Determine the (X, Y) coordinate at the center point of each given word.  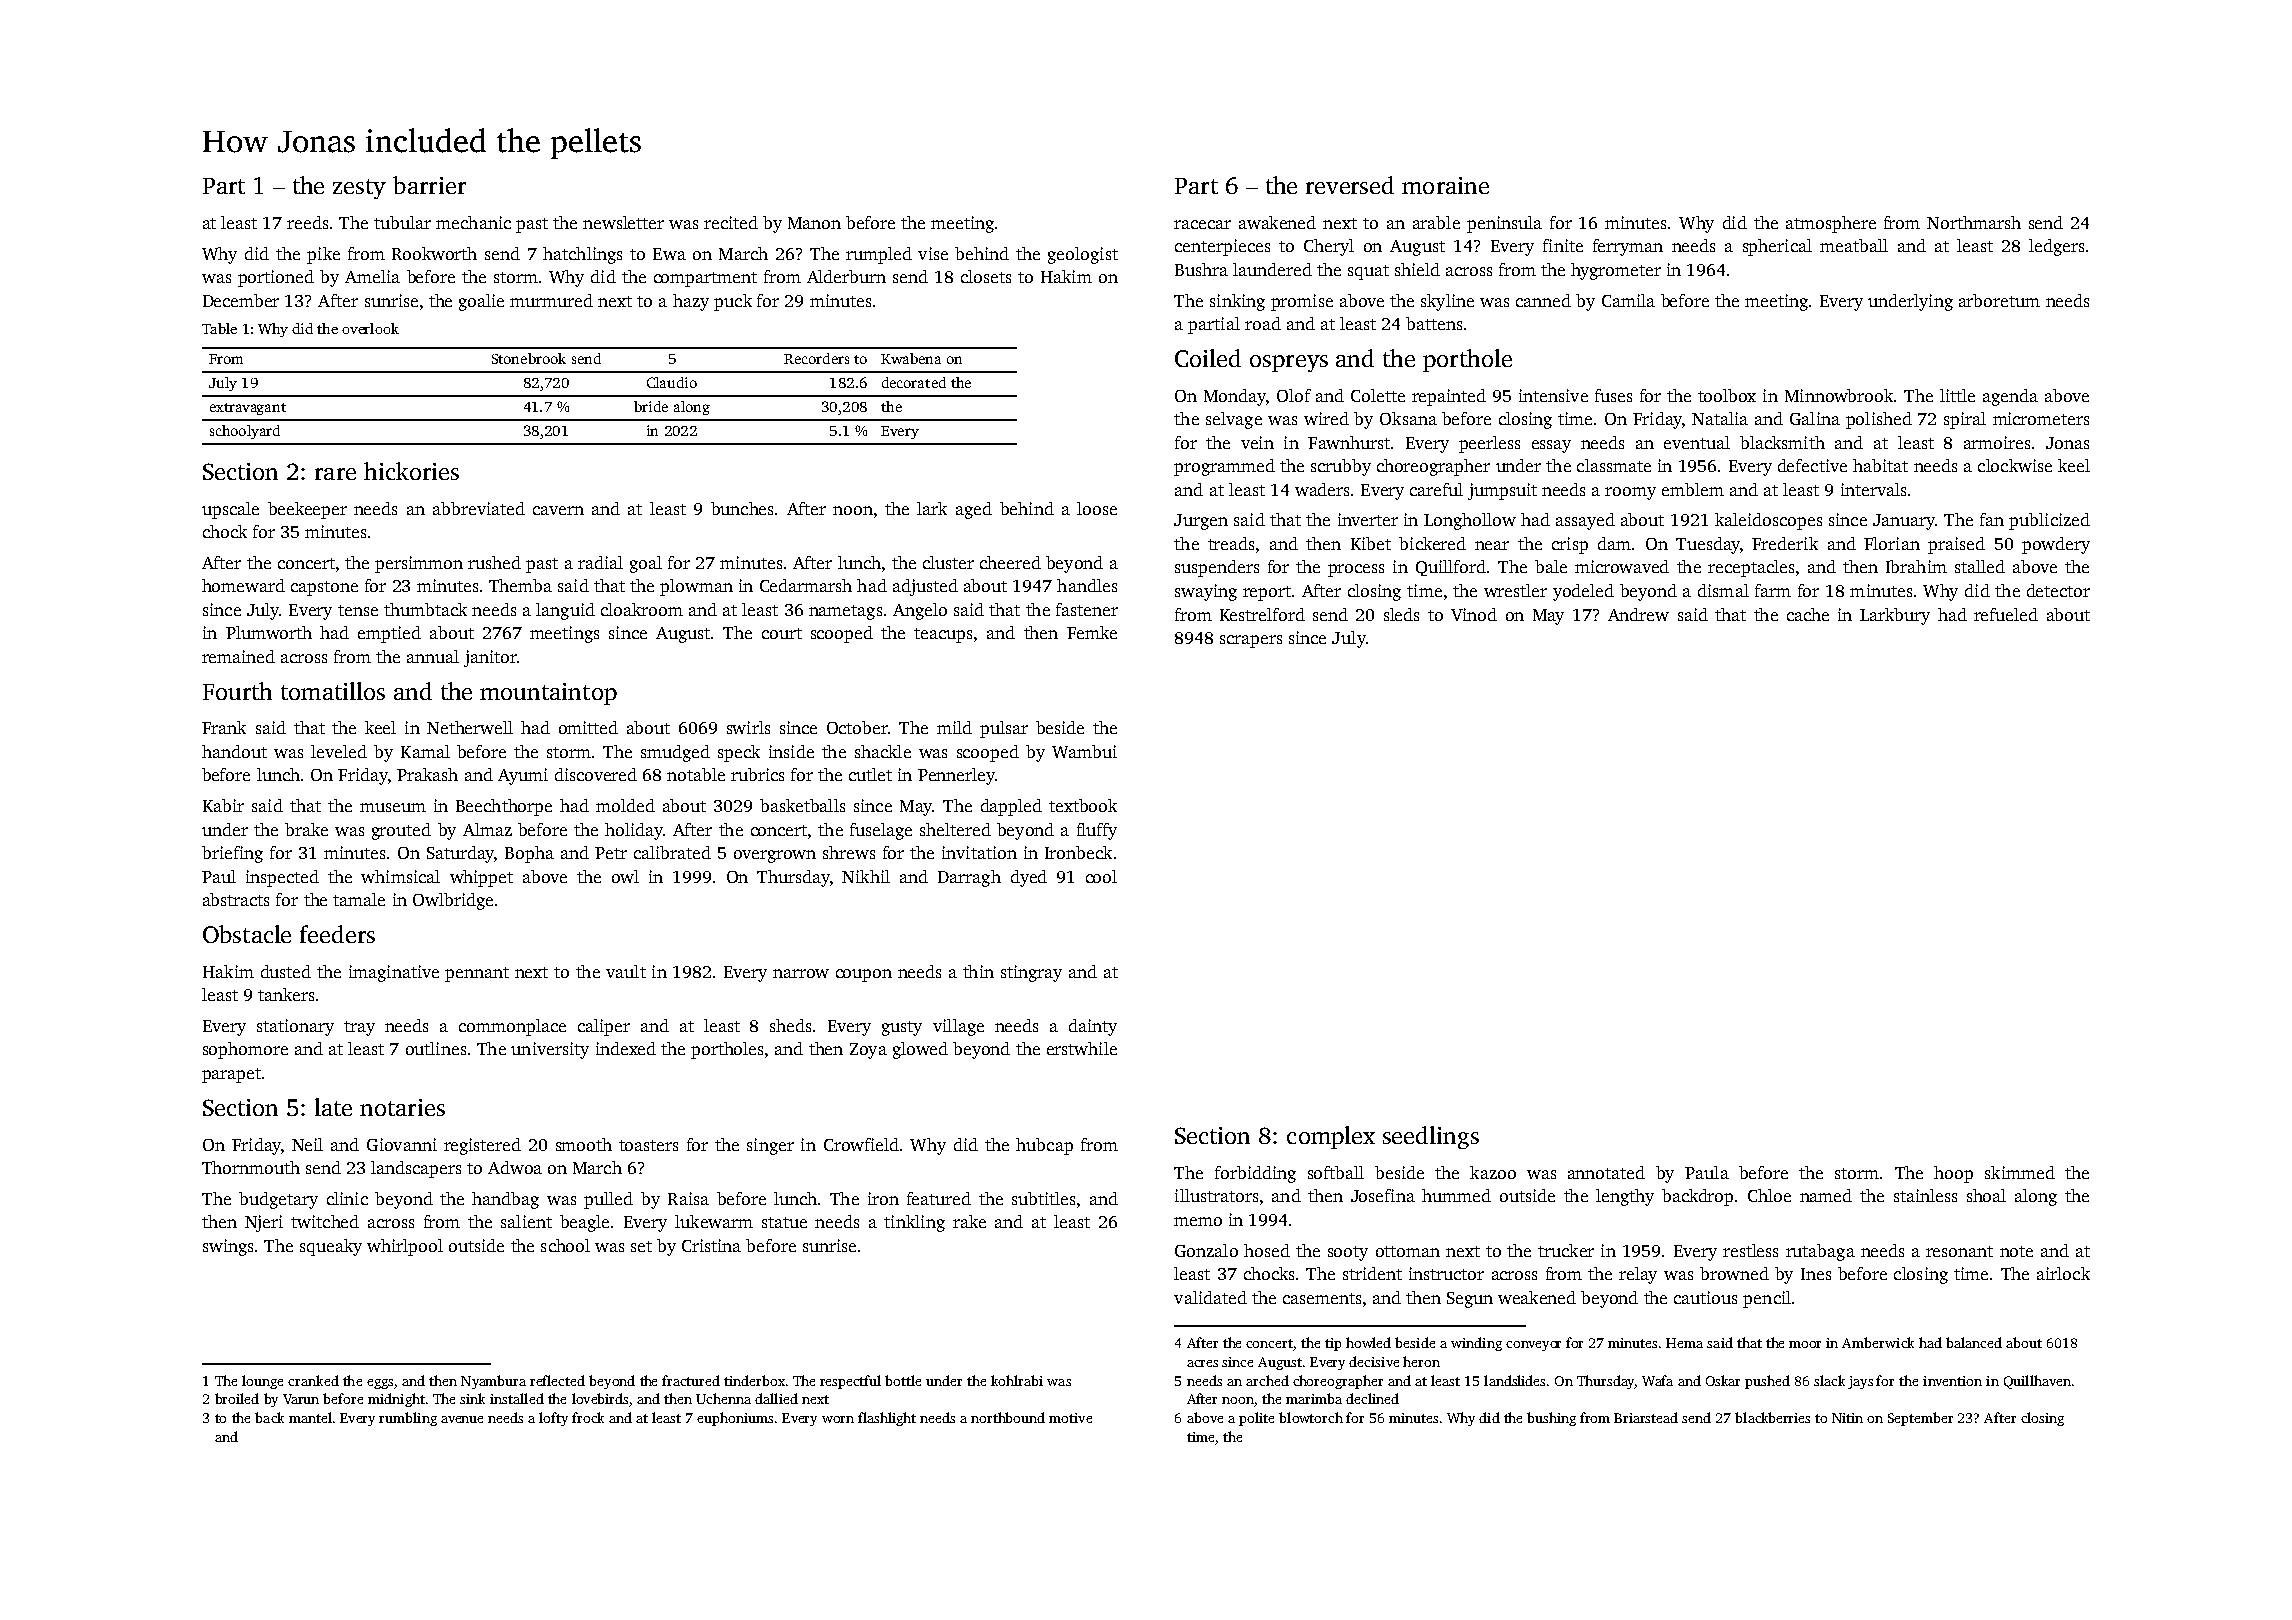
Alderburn (846, 276)
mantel (310, 1417)
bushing (1551, 1419)
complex (1331, 1137)
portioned (276, 278)
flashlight (887, 1419)
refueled (2006, 614)
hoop (1953, 1174)
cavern (558, 510)
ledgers (2056, 247)
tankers (286, 994)
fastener (1087, 609)
